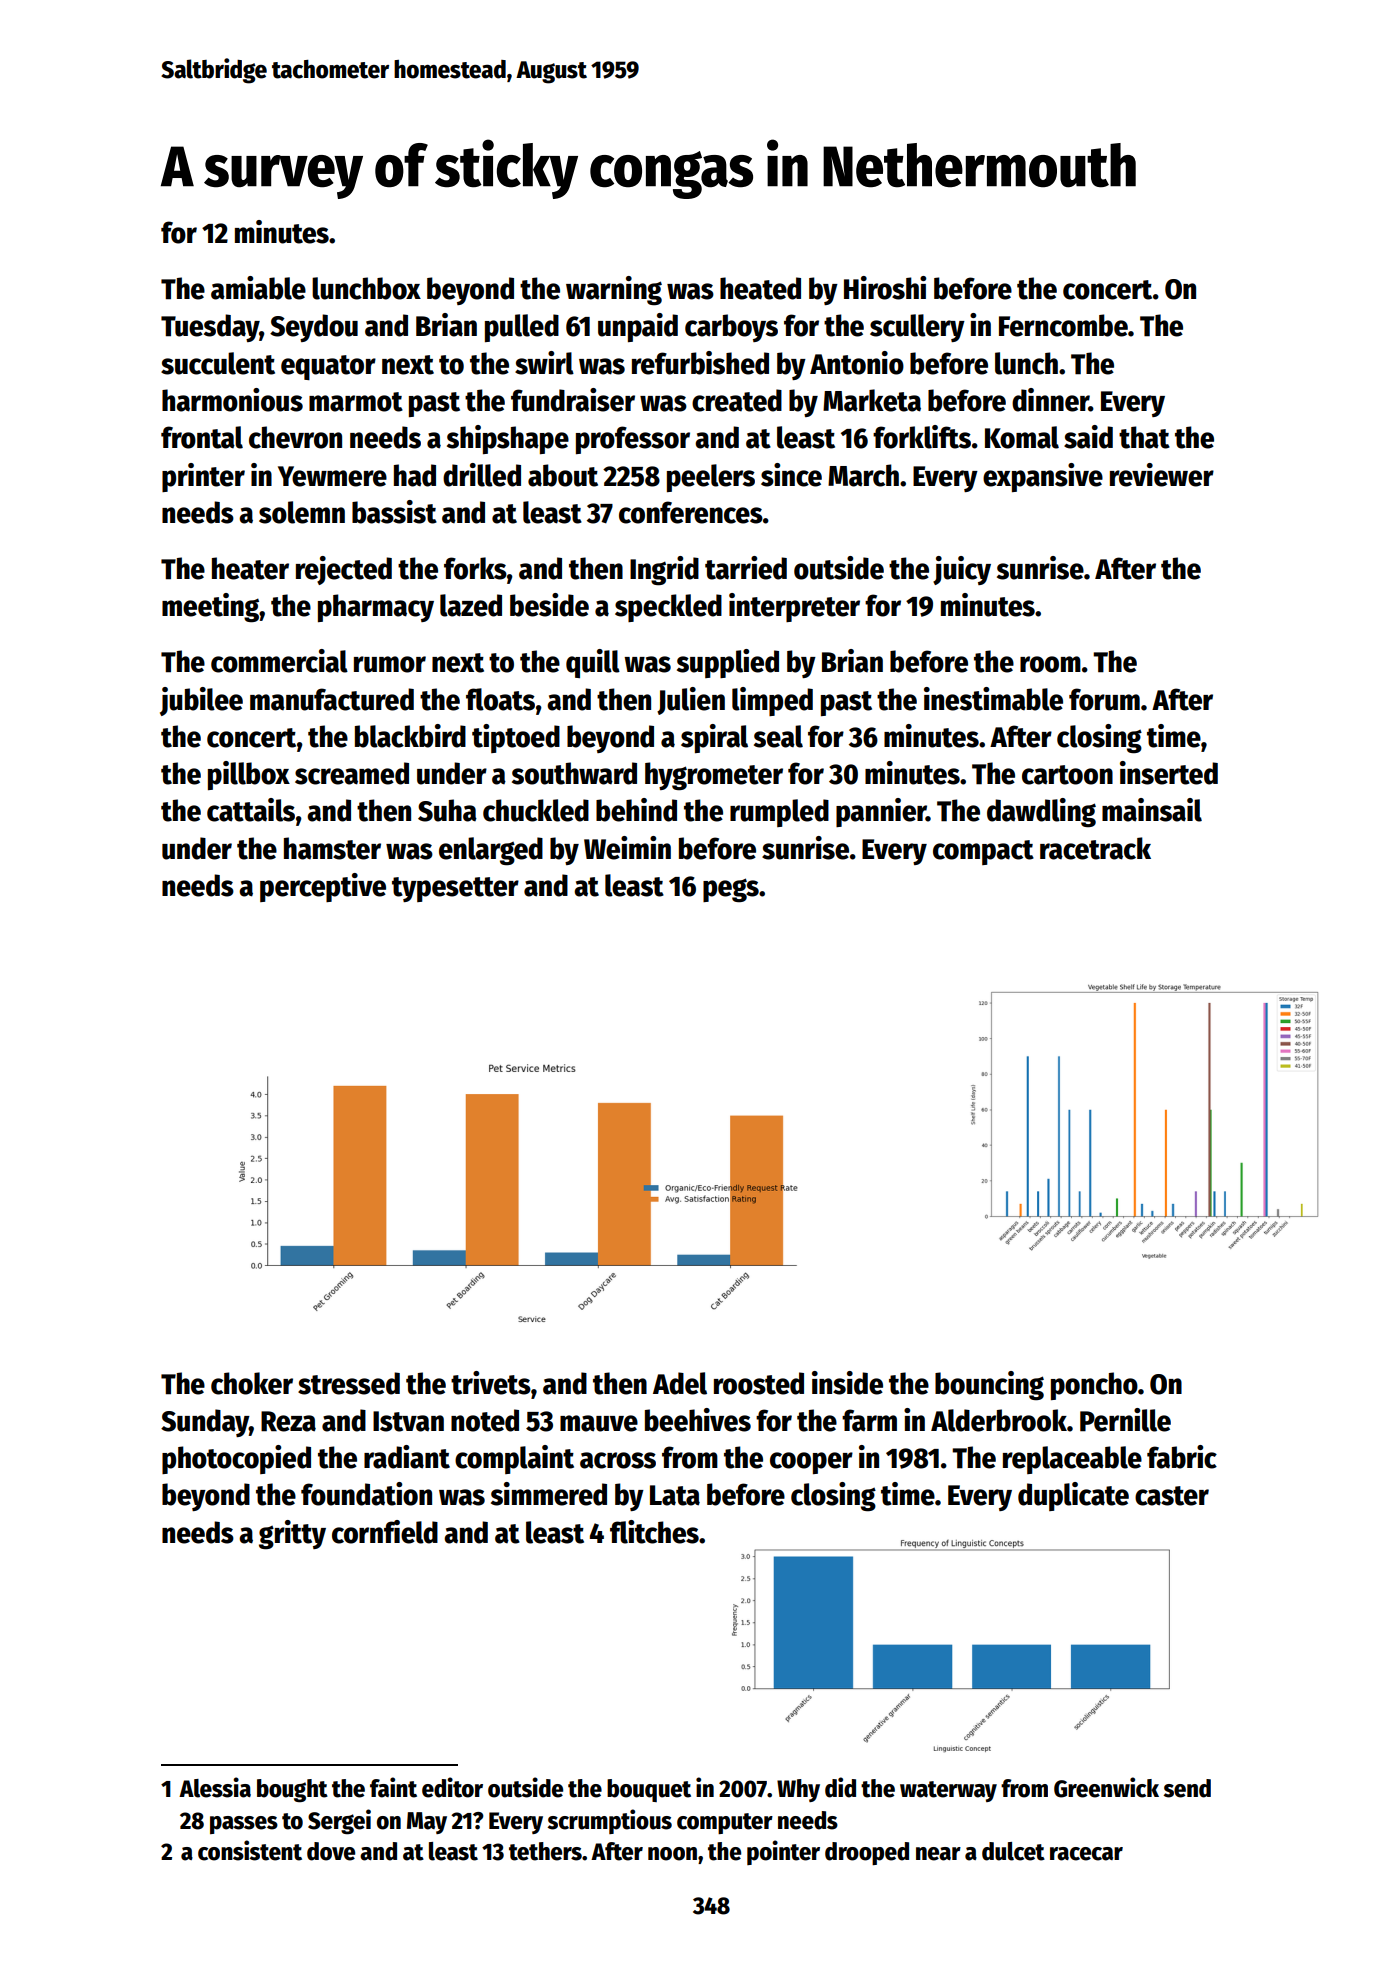  What do you see at coordinates (599, 1423) in the image?
I see `mauve` at bounding box center [599, 1423].
